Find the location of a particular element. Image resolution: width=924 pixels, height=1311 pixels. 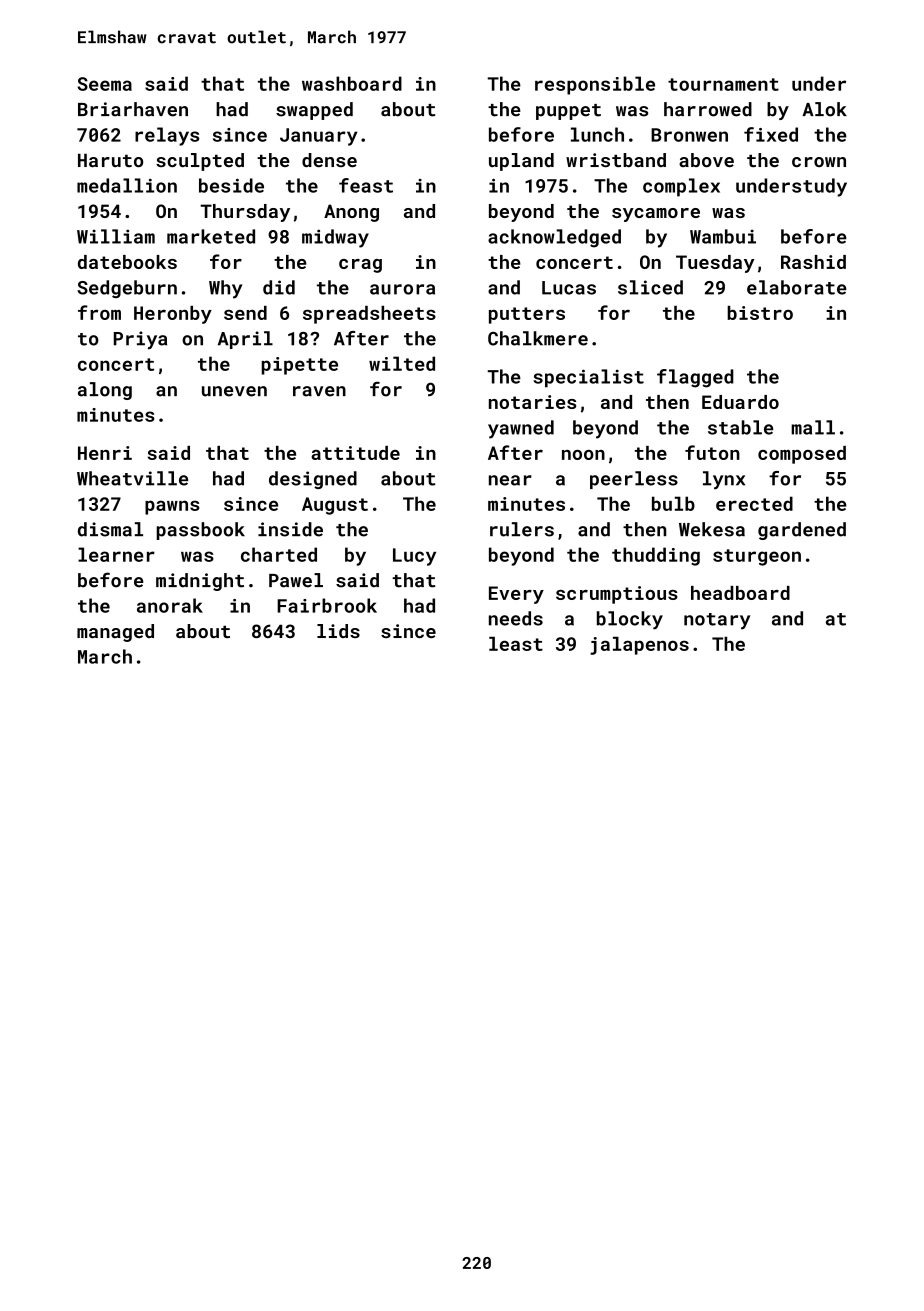

Lucy is located at coordinates (414, 557).
